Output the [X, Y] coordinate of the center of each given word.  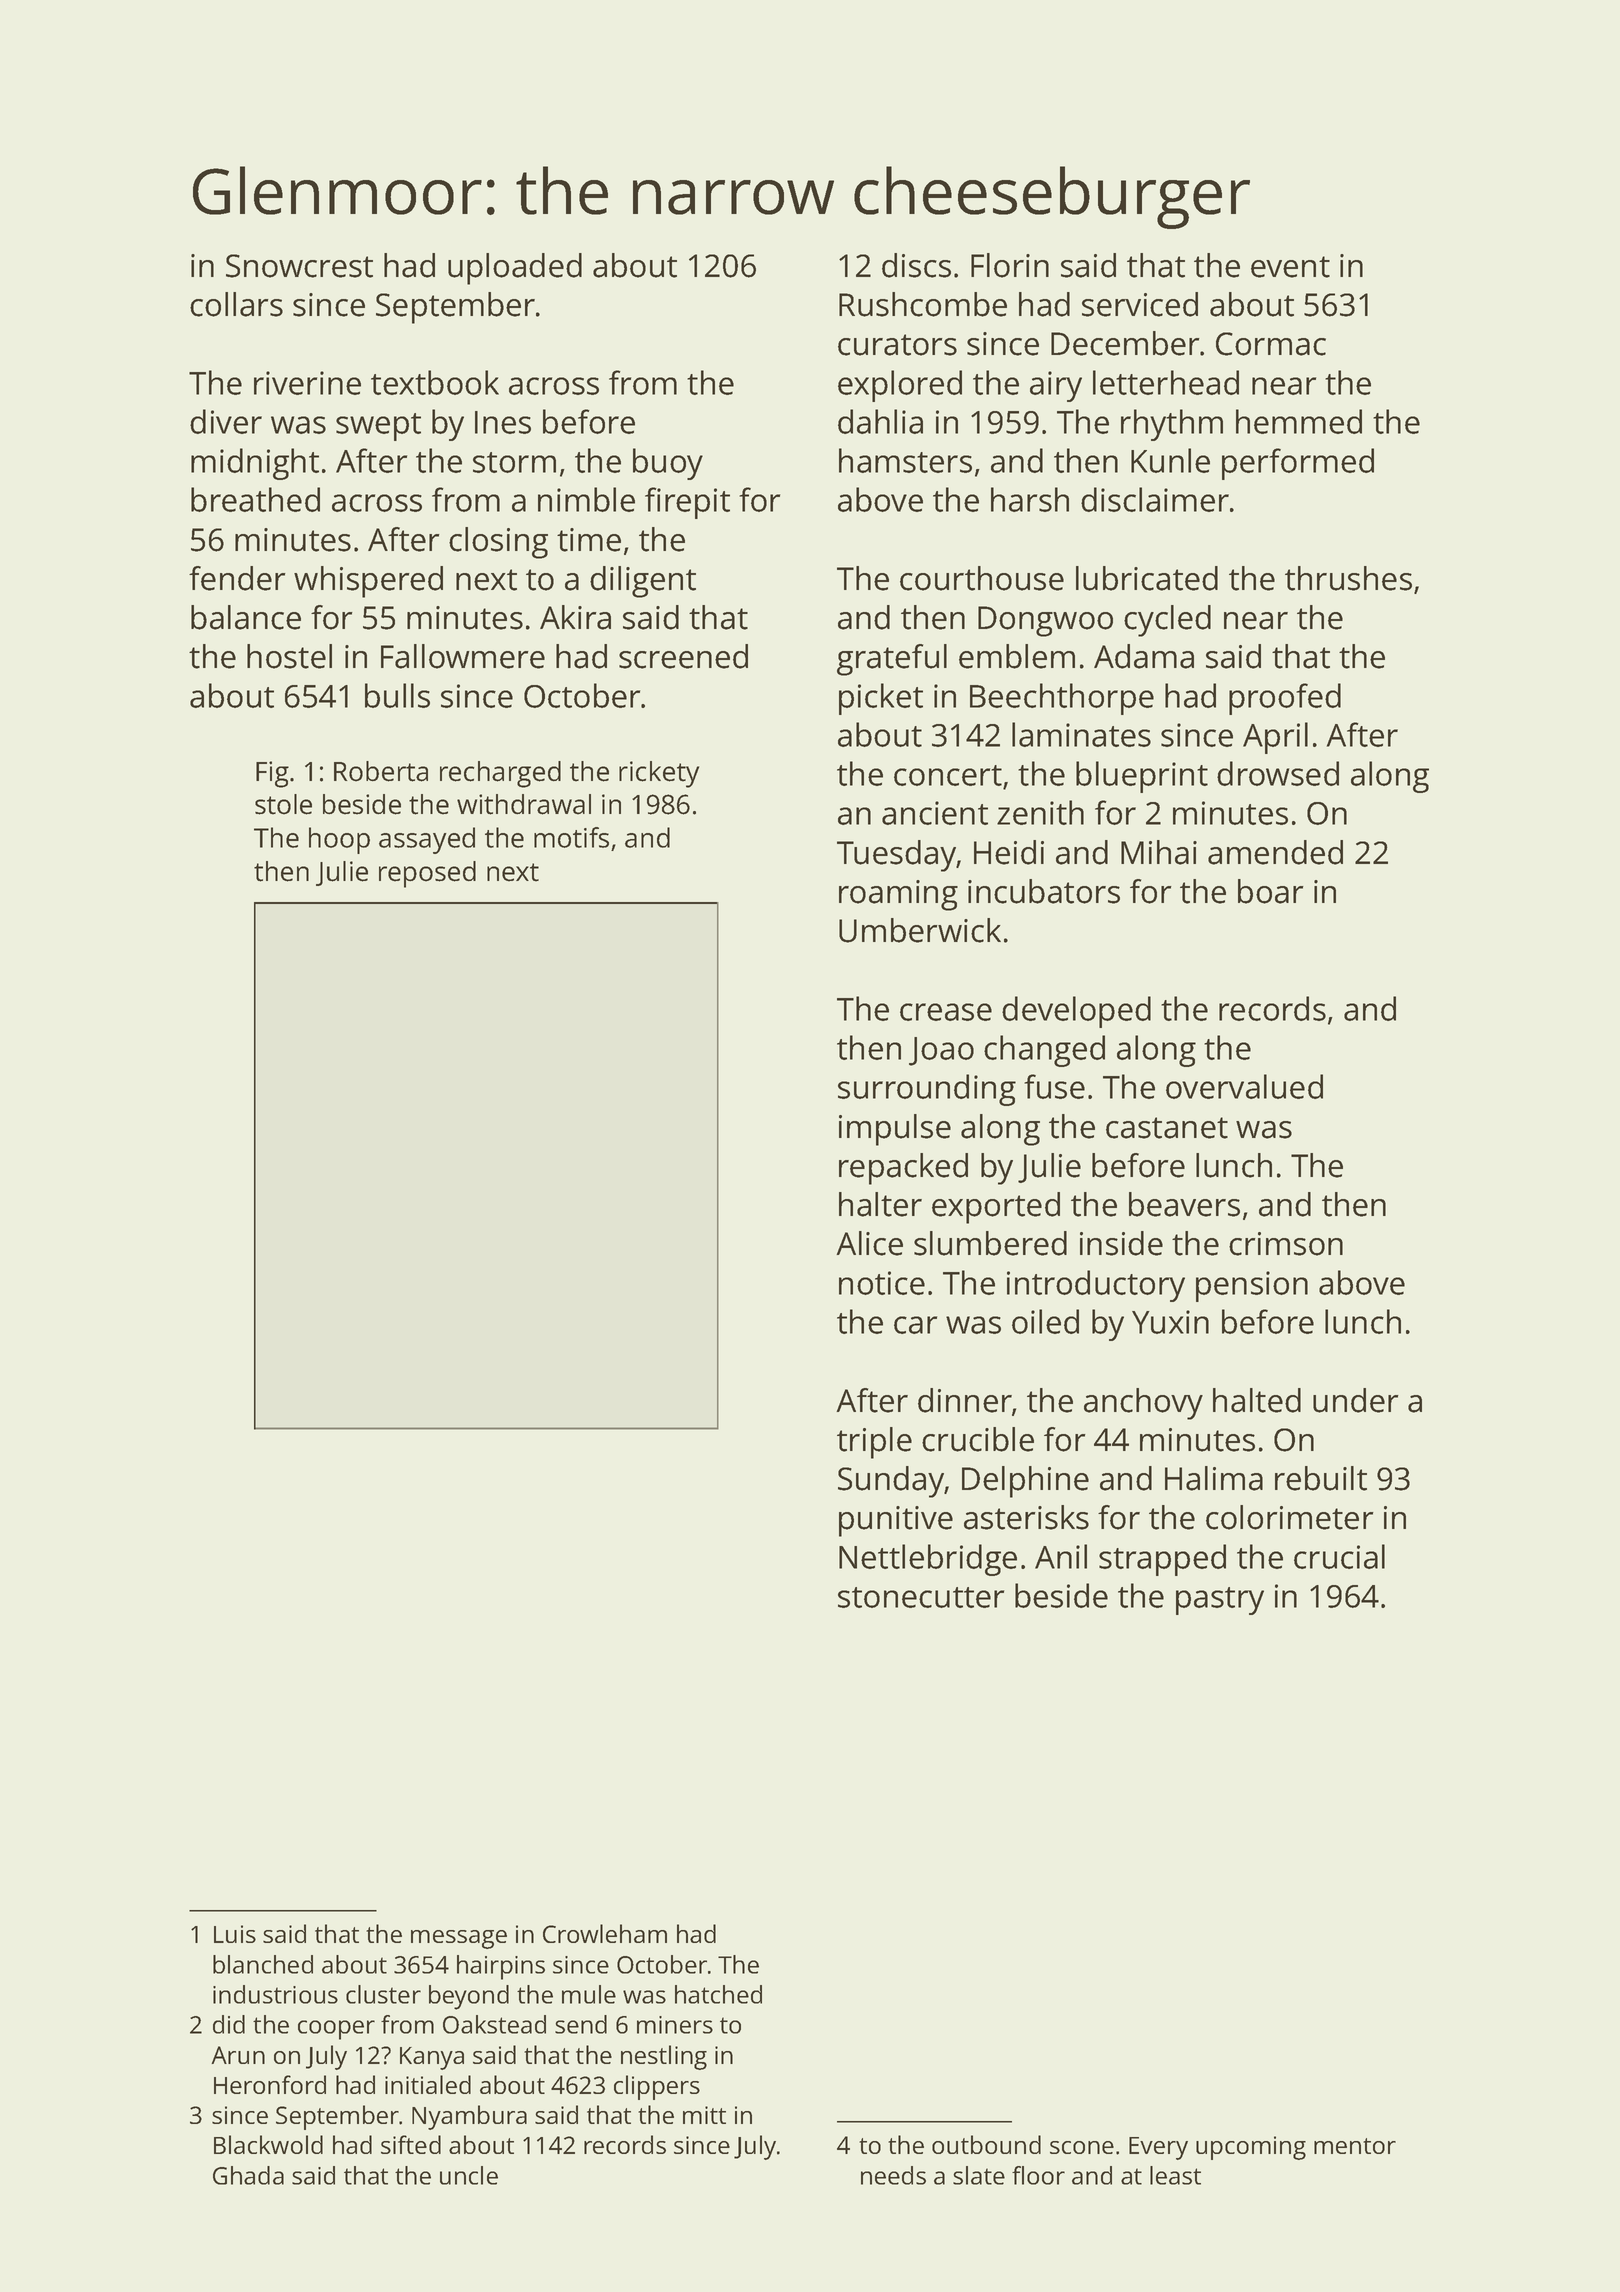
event [1290, 267]
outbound [986, 2144]
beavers [1184, 1204]
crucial [1339, 1556]
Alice [869, 1243]
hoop [339, 840]
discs [916, 265]
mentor [1355, 2146]
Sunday [891, 1482]
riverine [307, 383]
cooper [336, 2030]
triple [874, 1443]
